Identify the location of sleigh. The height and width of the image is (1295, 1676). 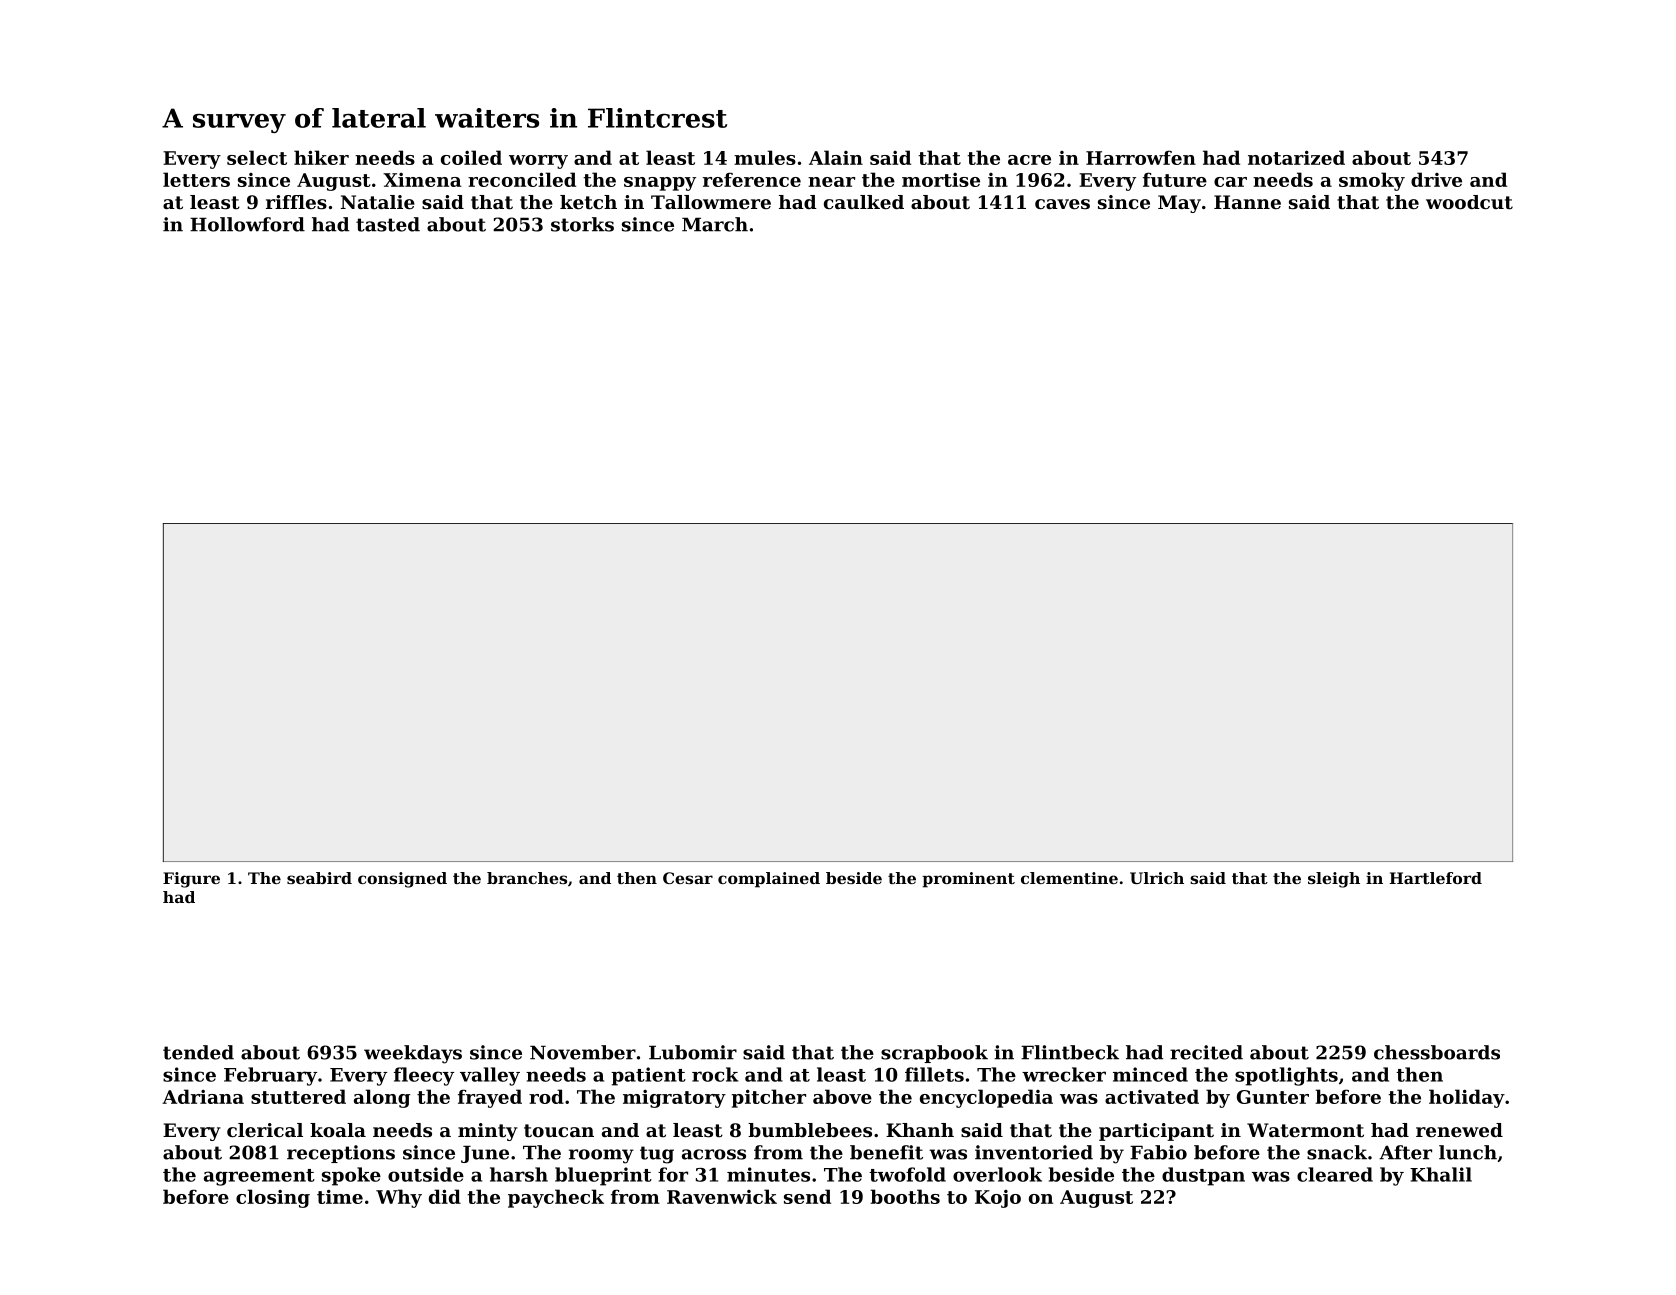
(1334, 880).
